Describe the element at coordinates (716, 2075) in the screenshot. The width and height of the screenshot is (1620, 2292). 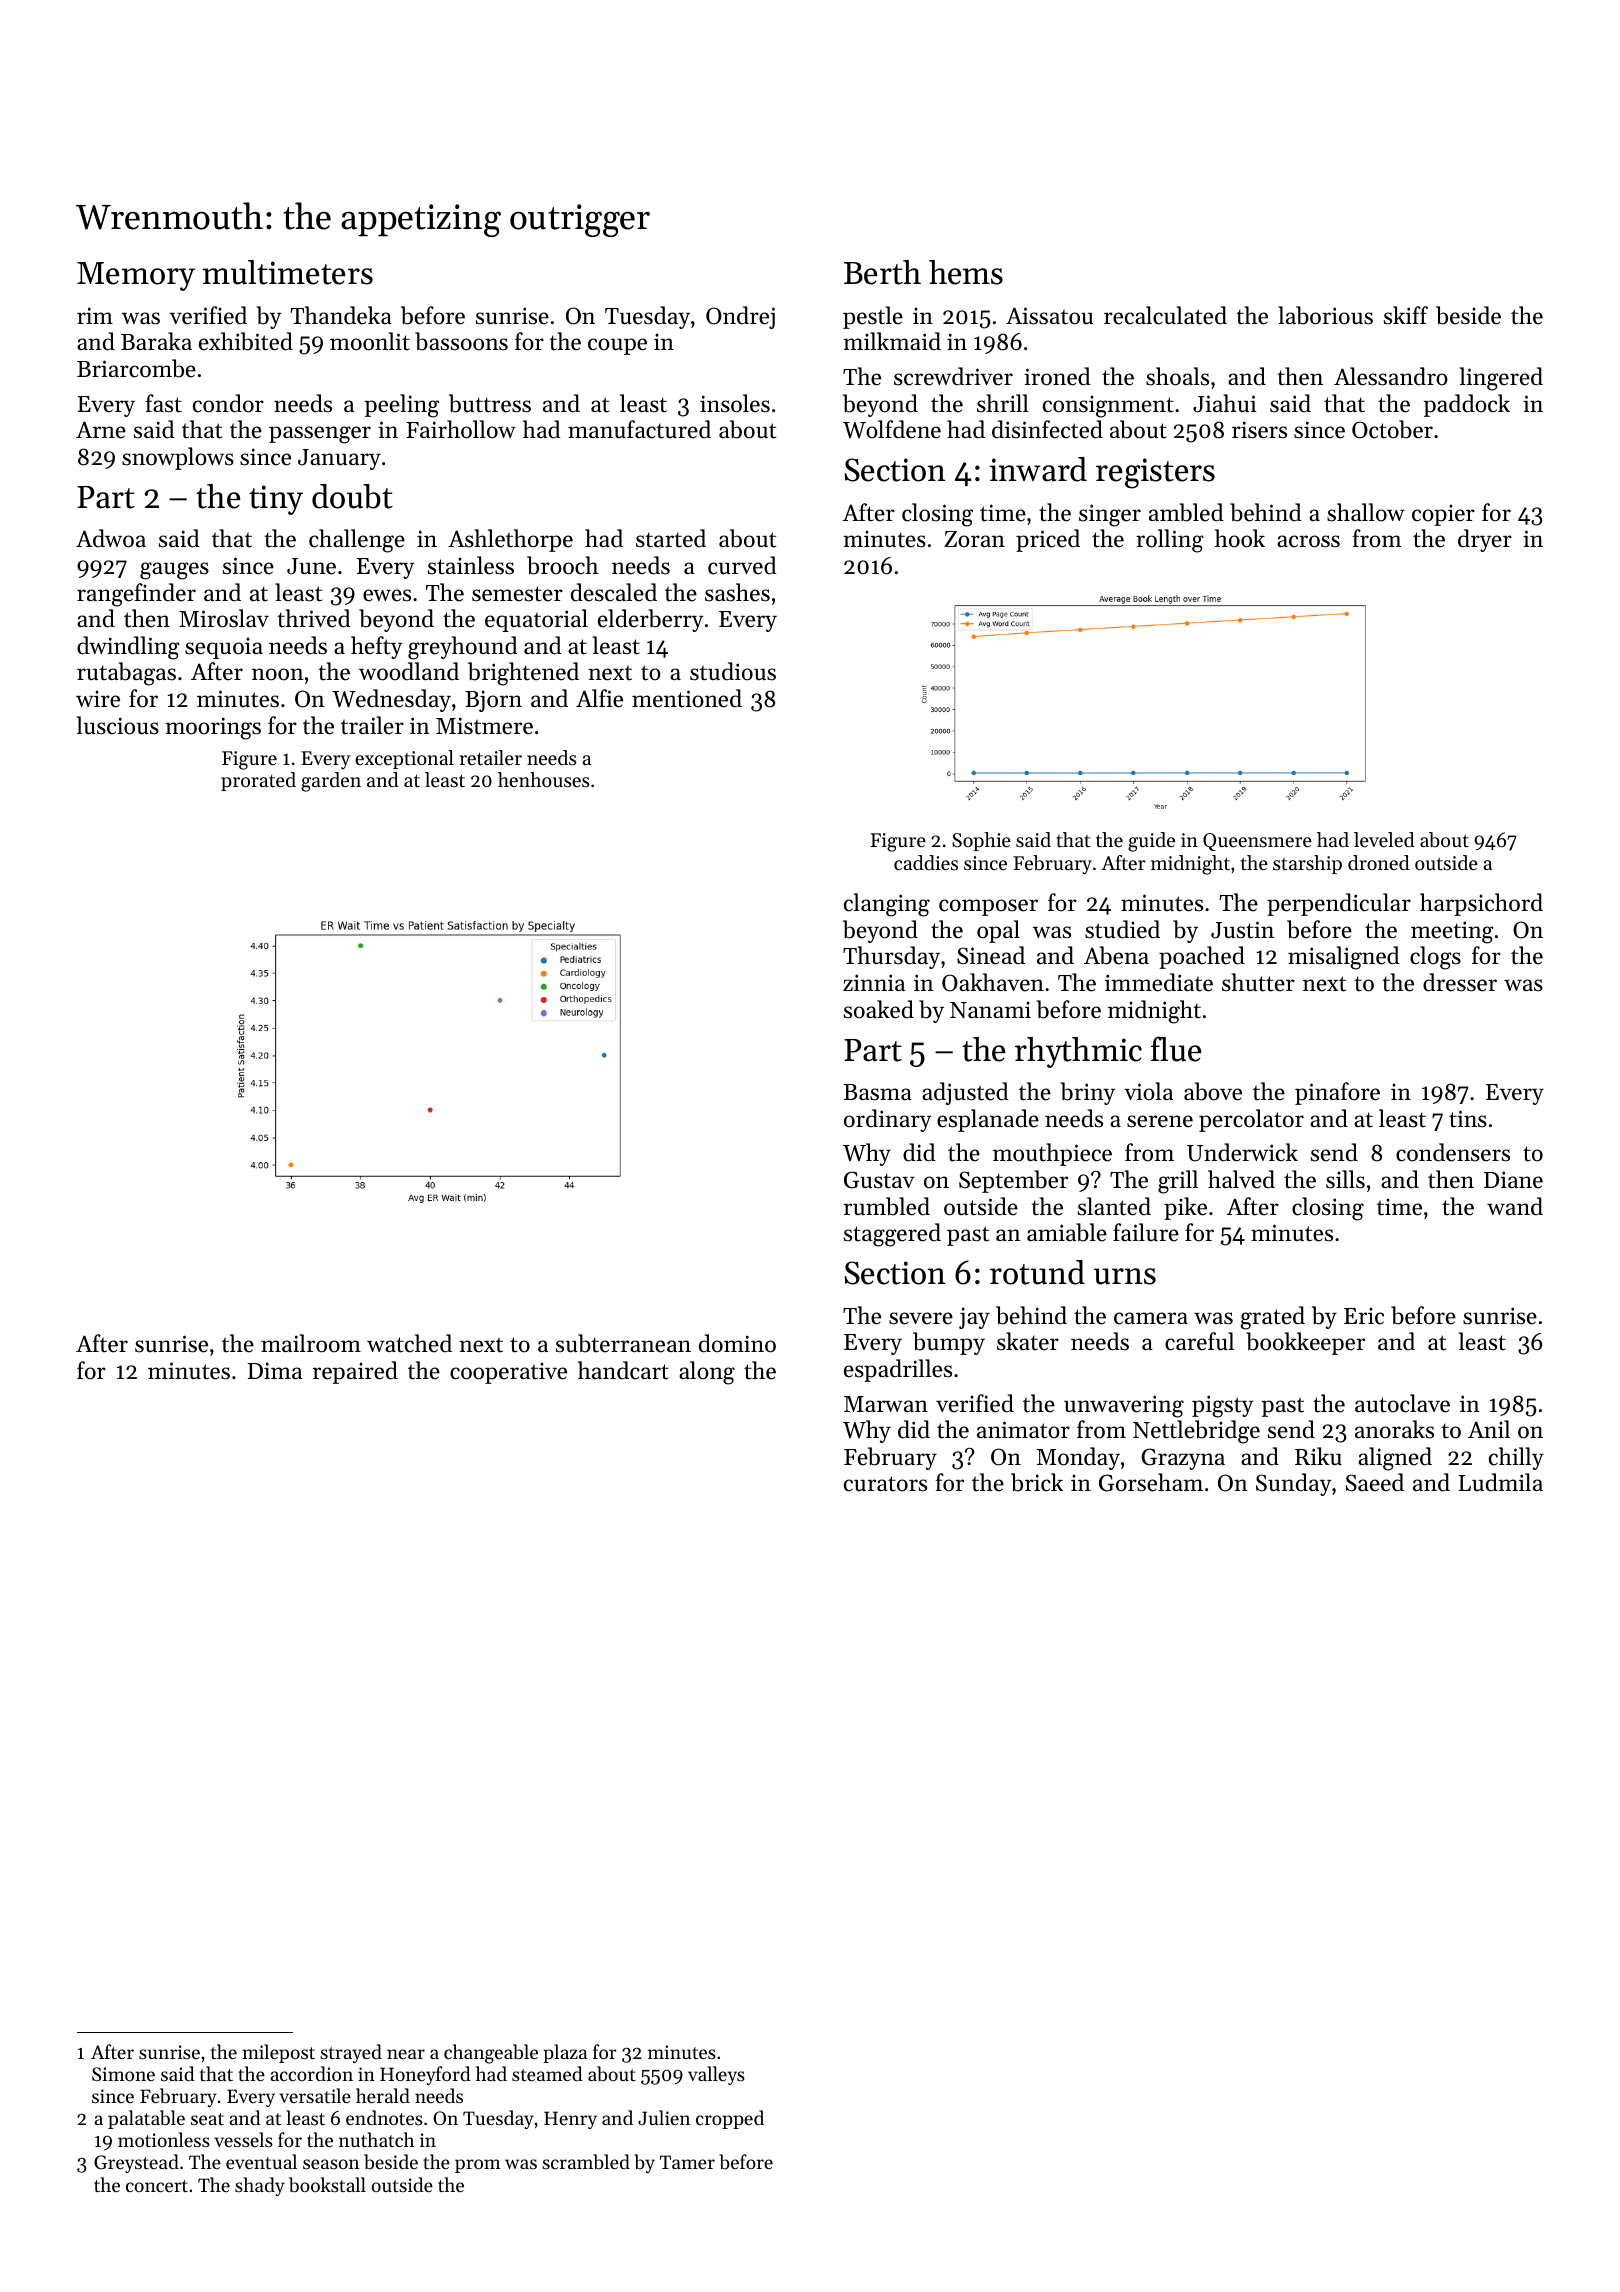
I see `valleys` at that location.
